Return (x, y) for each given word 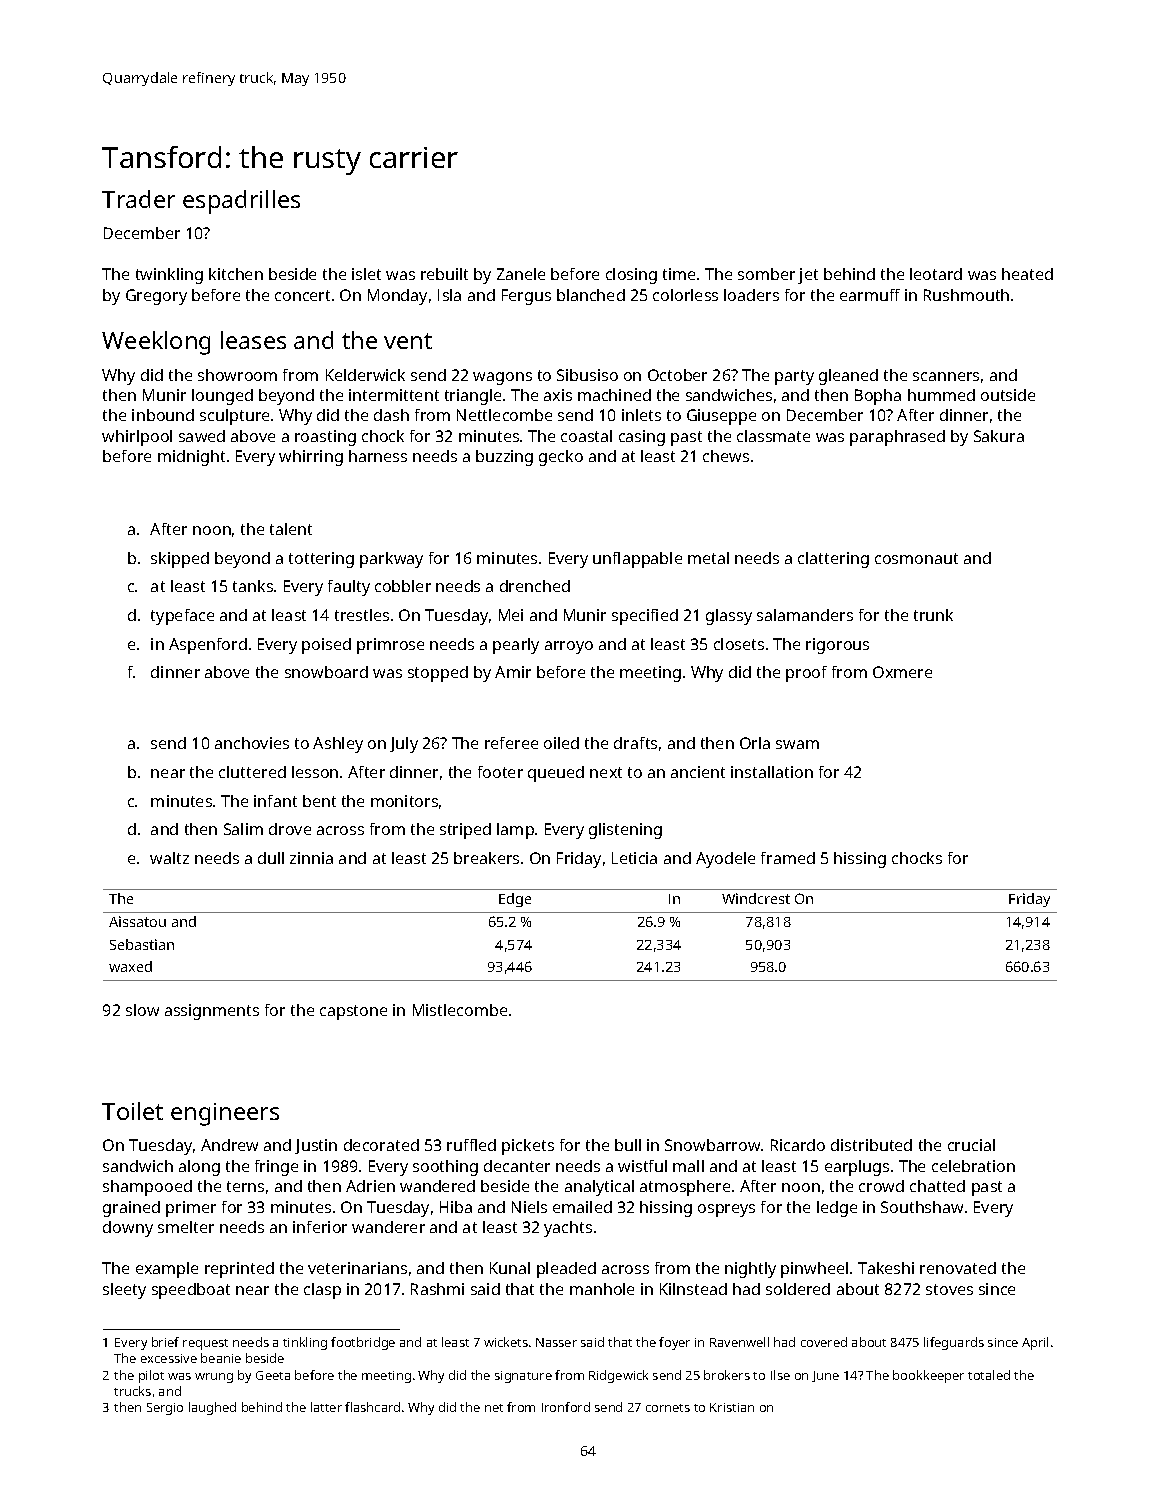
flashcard (372, 1407)
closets (739, 644)
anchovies (252, 743)
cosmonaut (916, 558)
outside (1008, 395)
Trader (138, 199)
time (679, 274)
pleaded (566, 1270)
